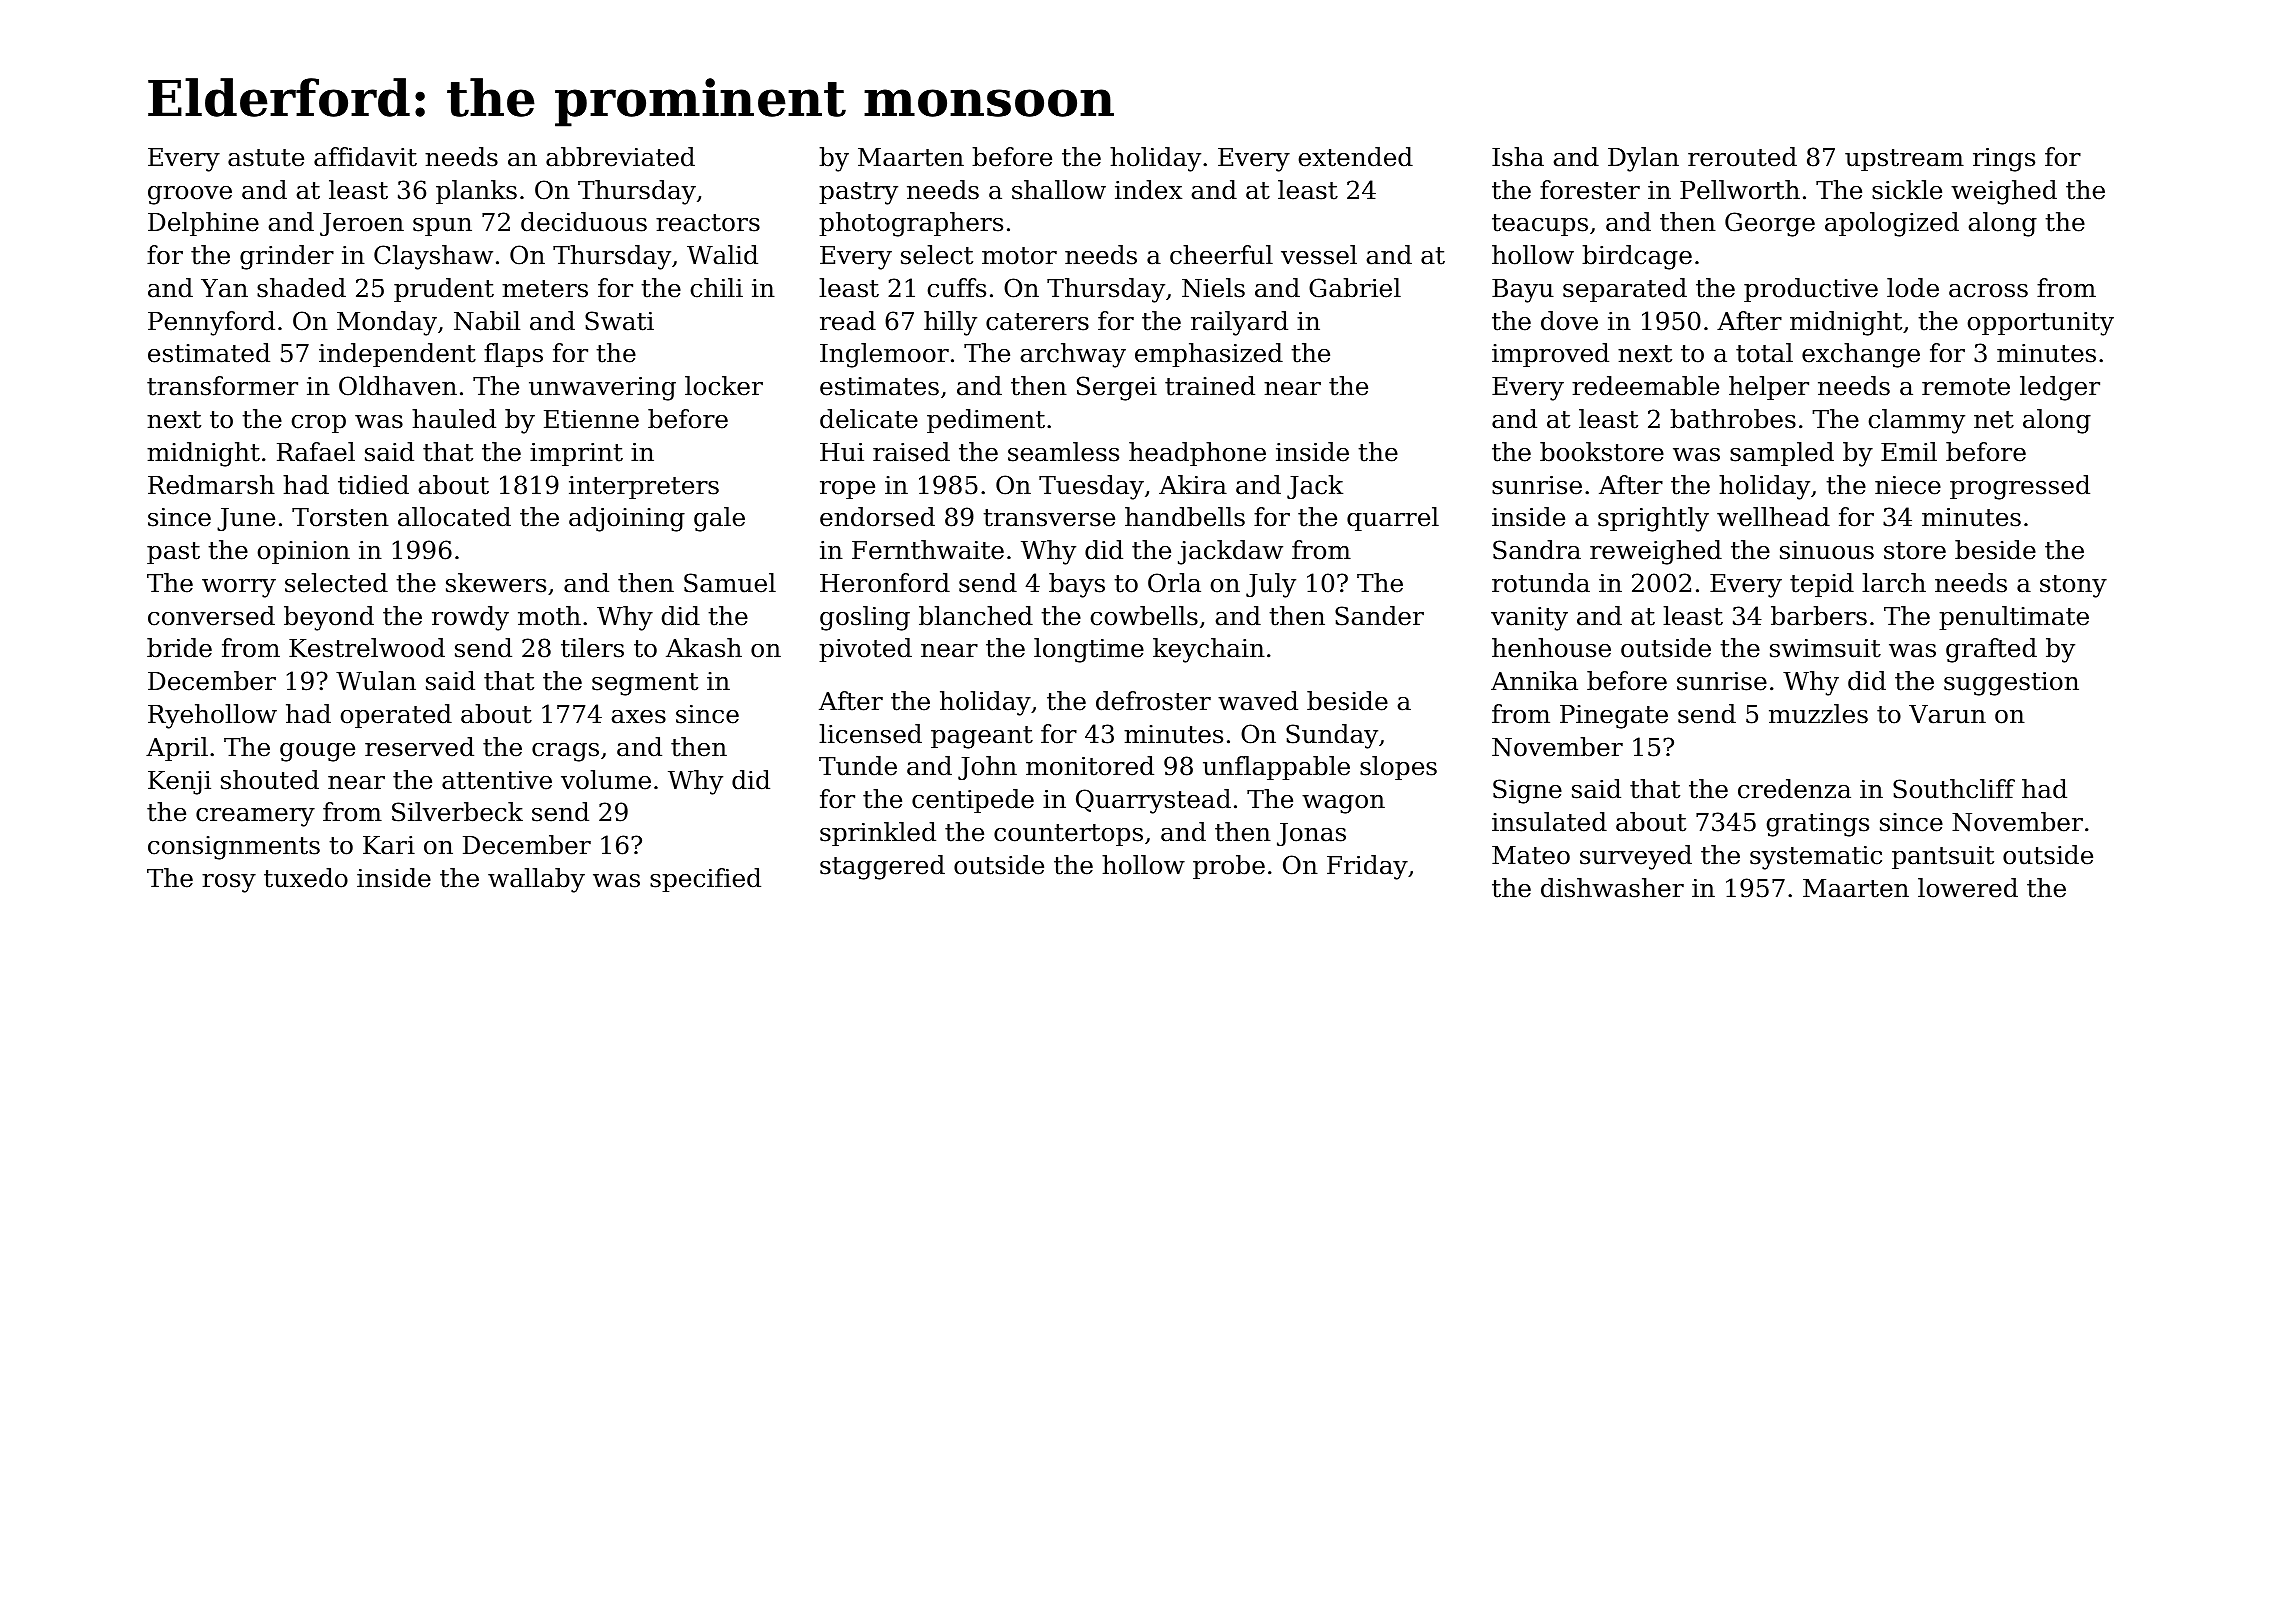 The height and width of the page is (1608, 2274). Describe the element at coordinates (1913, 288) in the page. I see `lode` at that location.
